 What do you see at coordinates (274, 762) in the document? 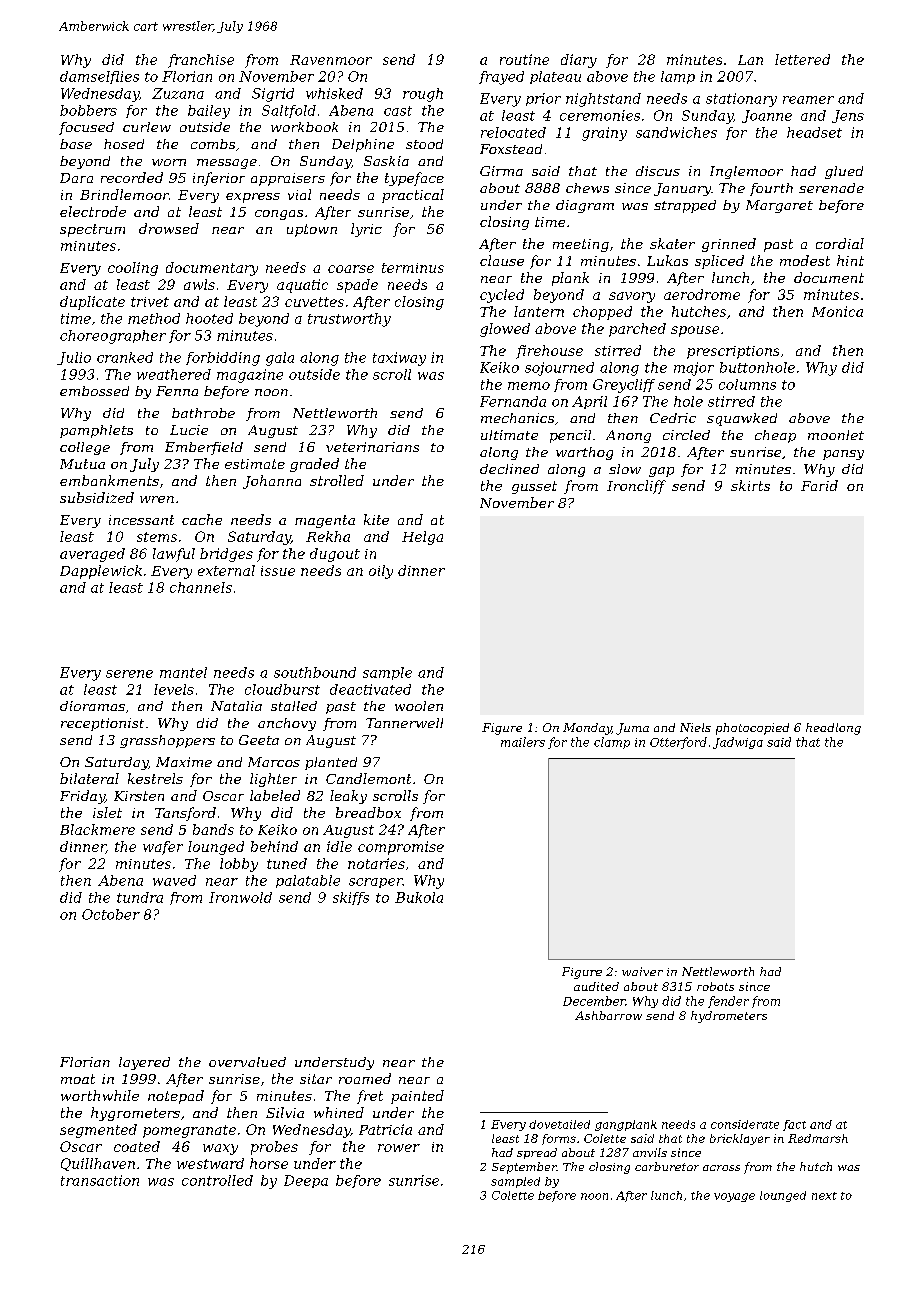
I see `Marcos` at bounding box center [274, 762].
